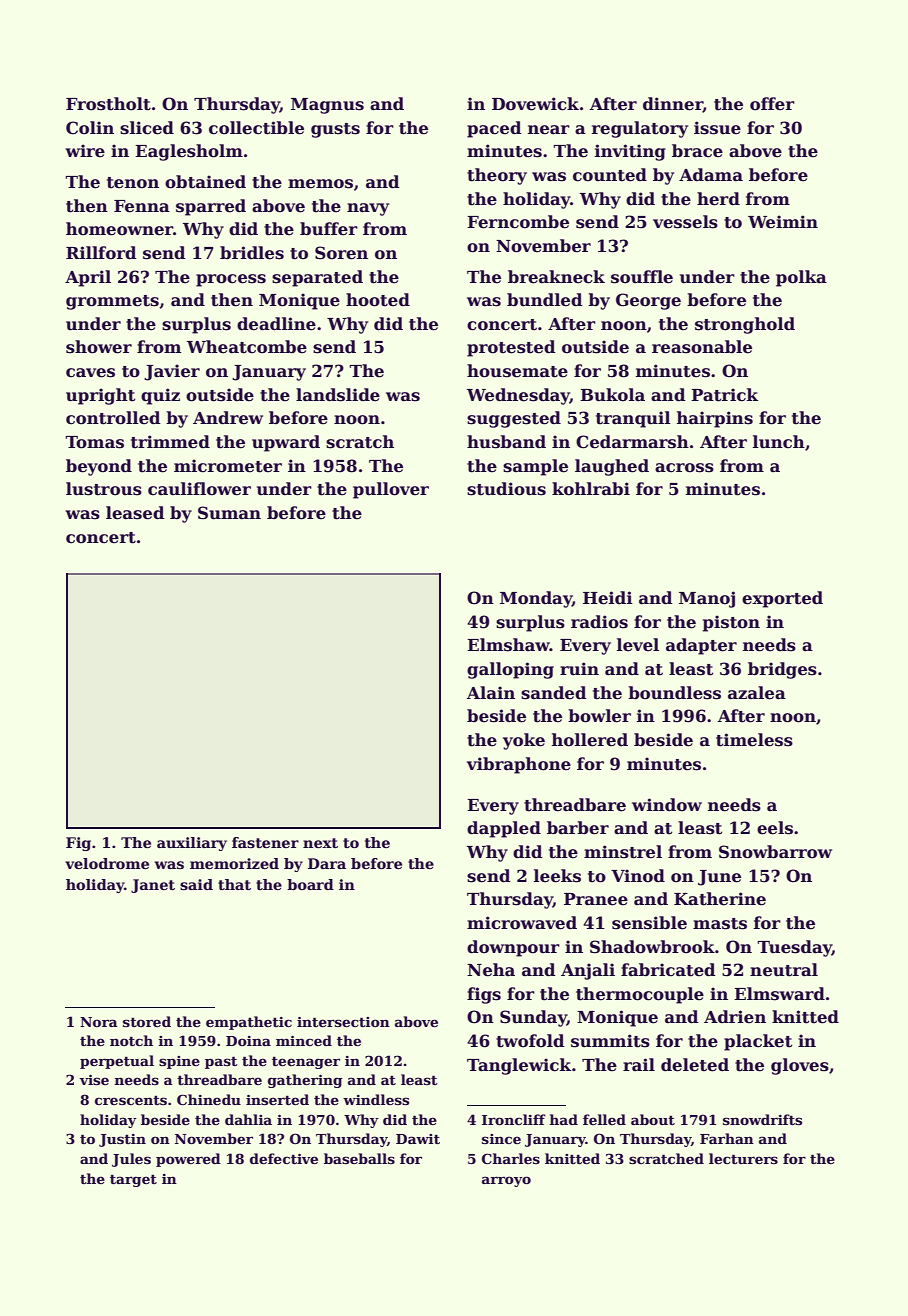  Describe the element at coordinates (133, 1180) in the image. I see `target` at that location.
